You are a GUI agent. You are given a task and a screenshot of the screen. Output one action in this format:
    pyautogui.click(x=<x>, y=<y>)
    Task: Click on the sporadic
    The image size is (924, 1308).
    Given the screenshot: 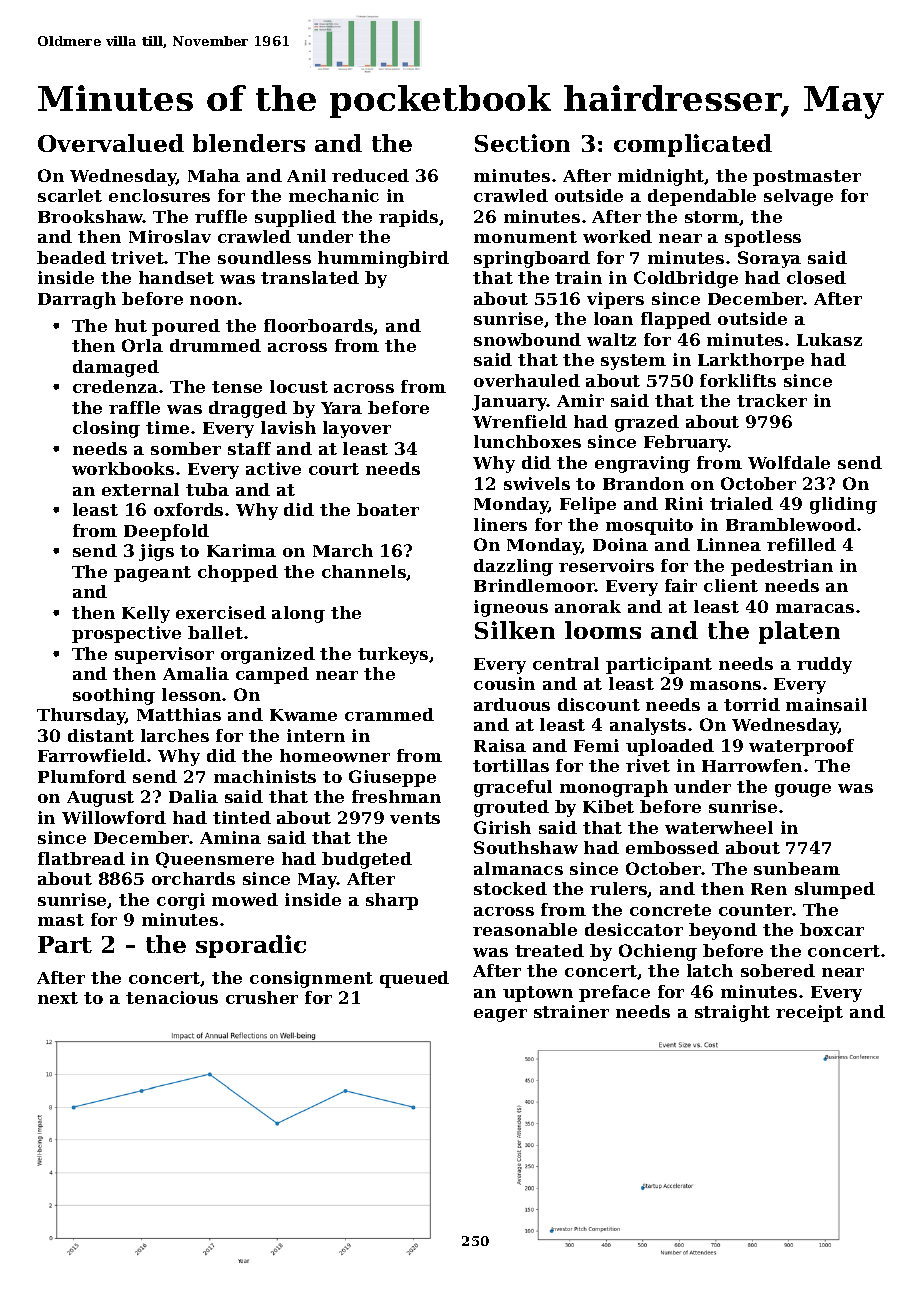 What is the action you would take?
    pyautogui.click(x=251, y=946)
